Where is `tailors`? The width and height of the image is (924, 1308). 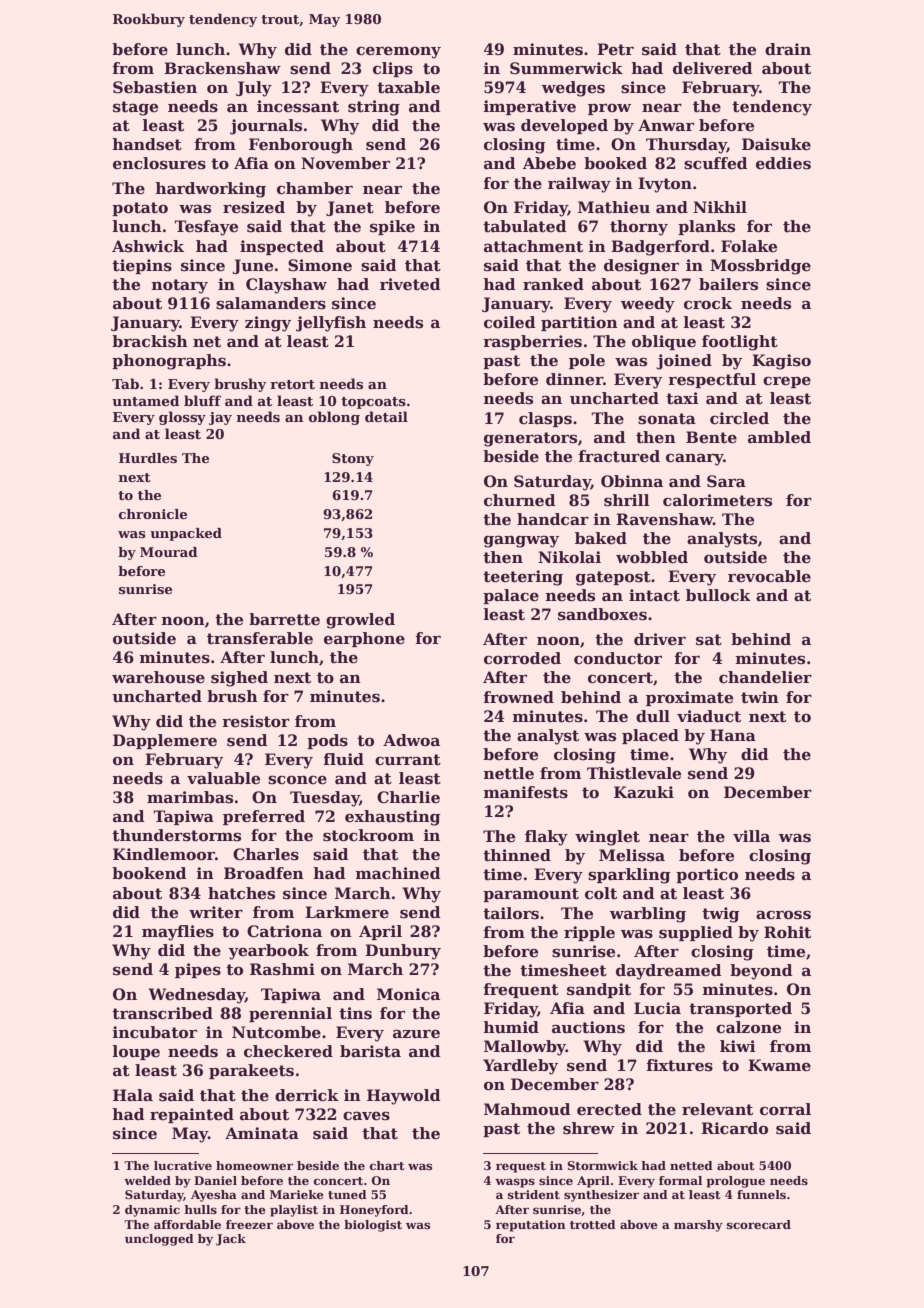
tailors is located at coordinates (511, 913).
